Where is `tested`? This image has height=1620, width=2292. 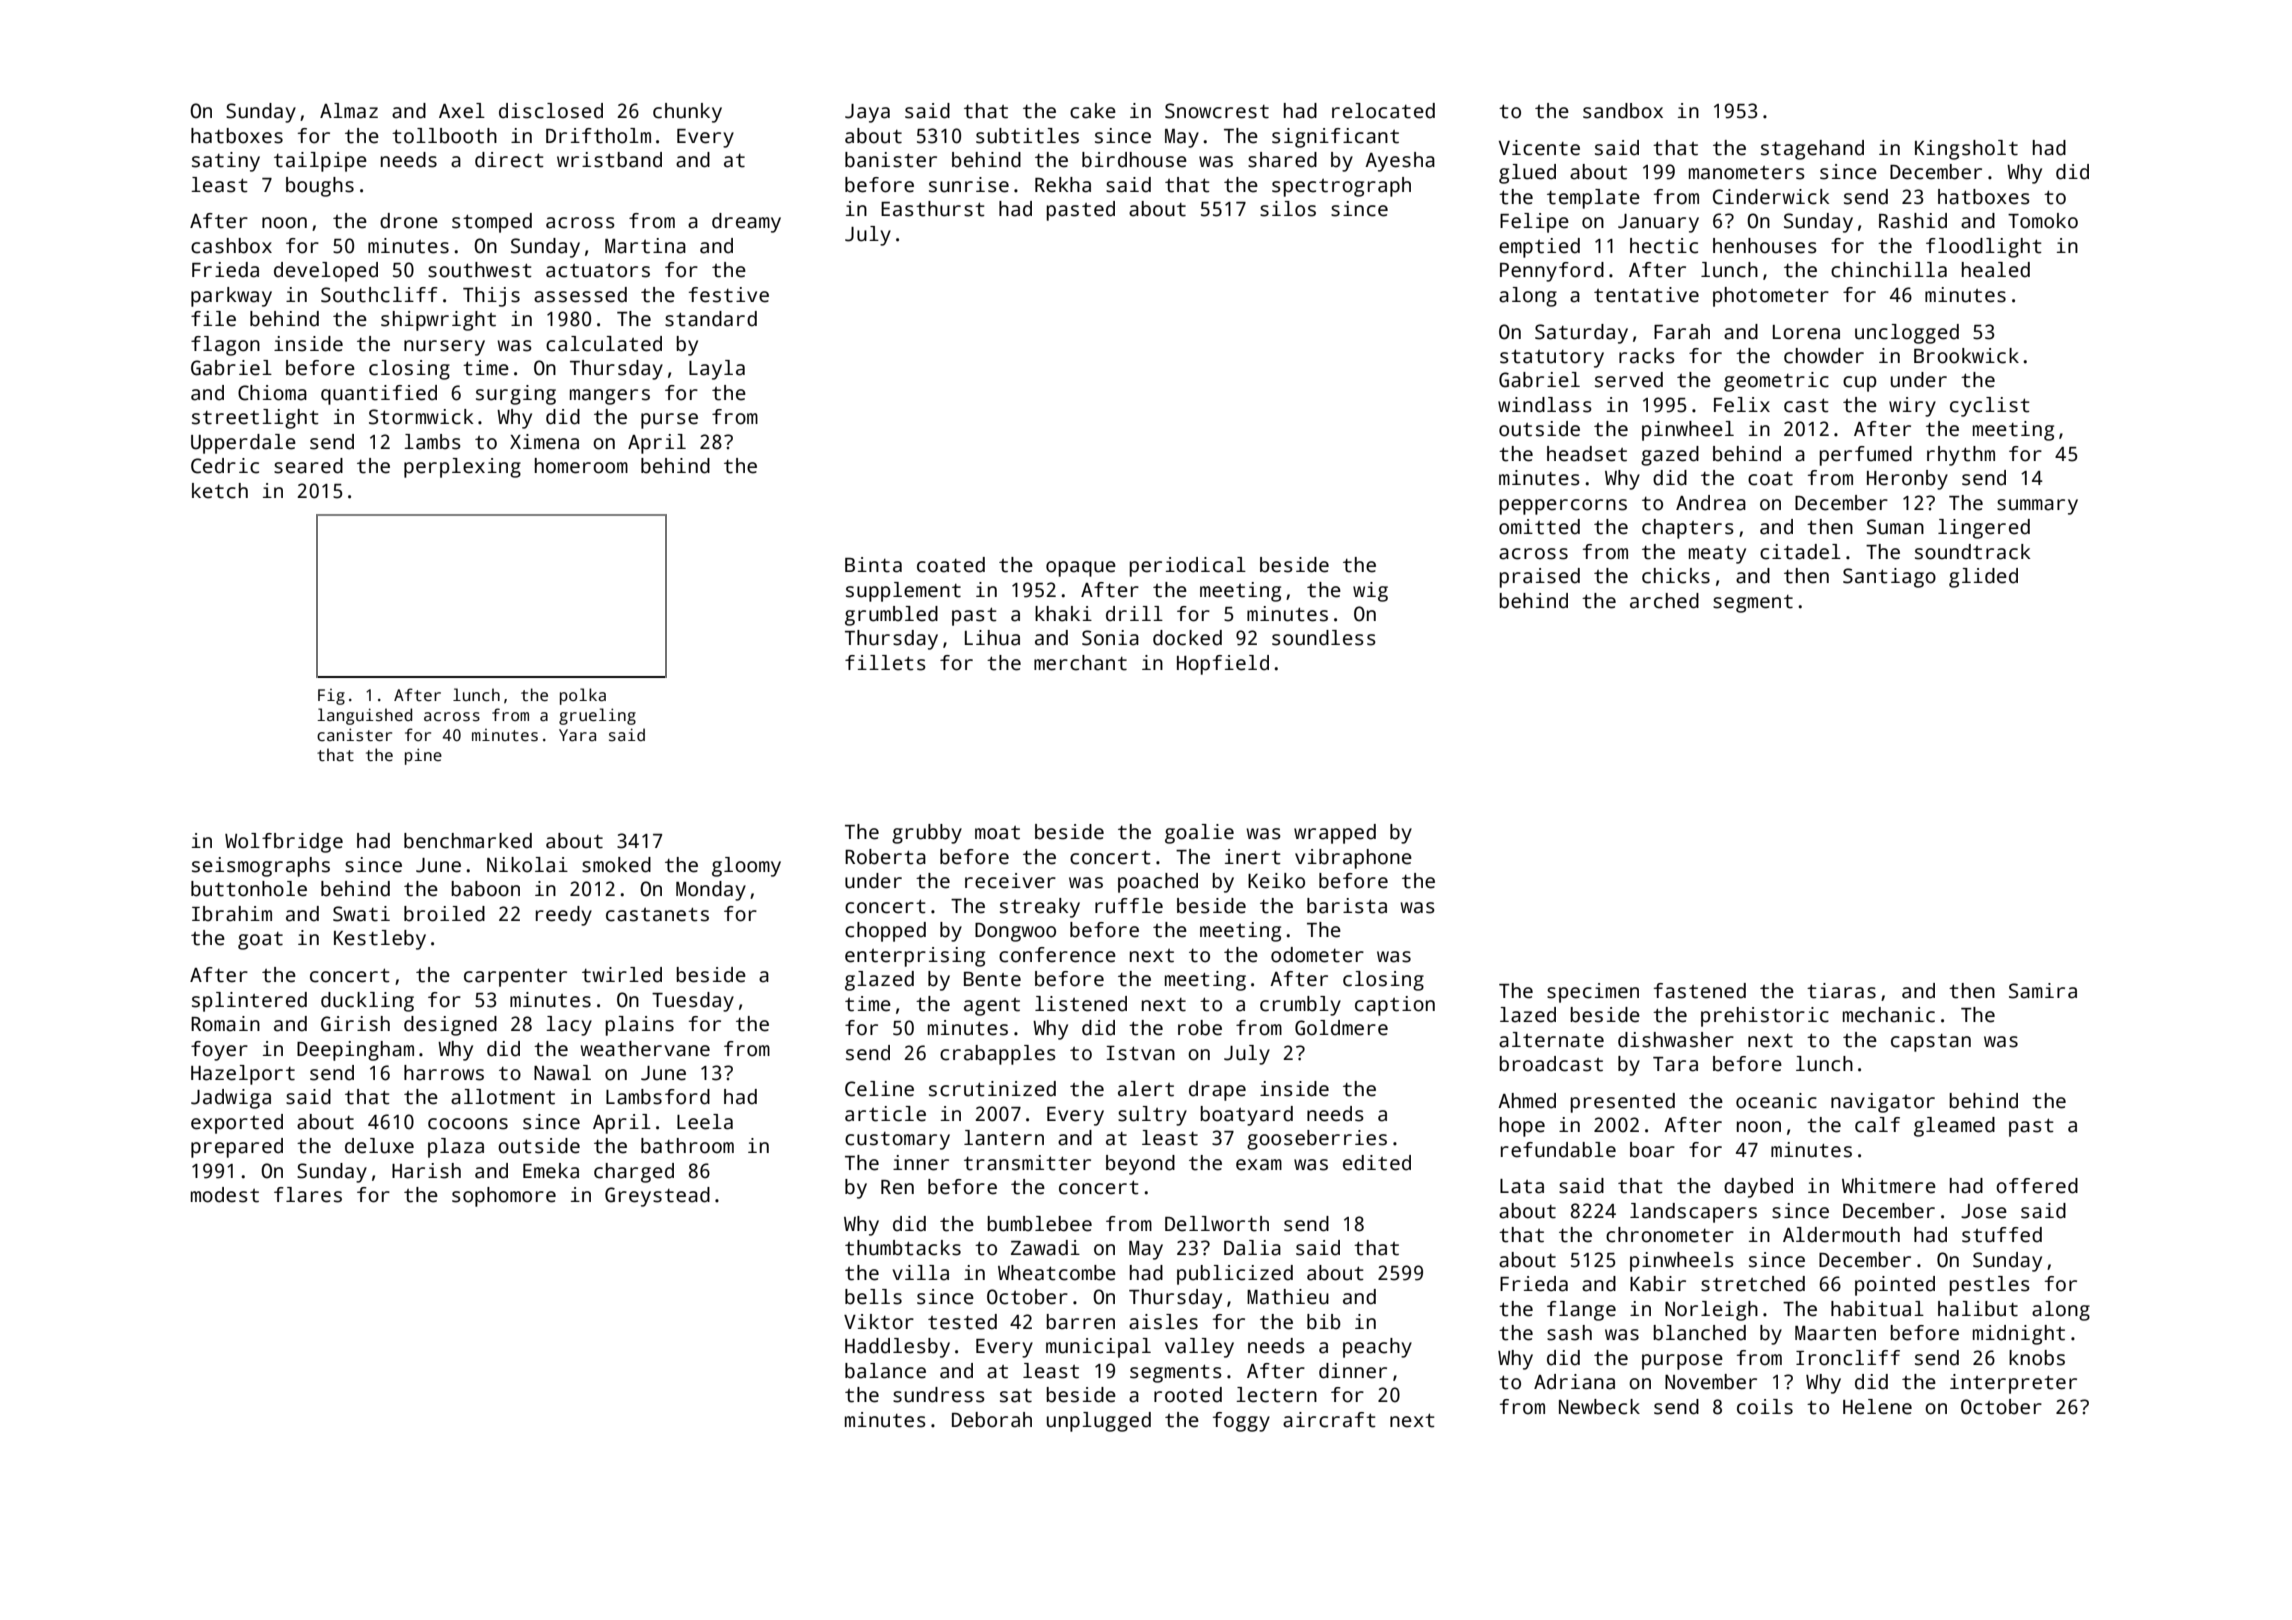 tested is located at coordinates (962, 1322).
